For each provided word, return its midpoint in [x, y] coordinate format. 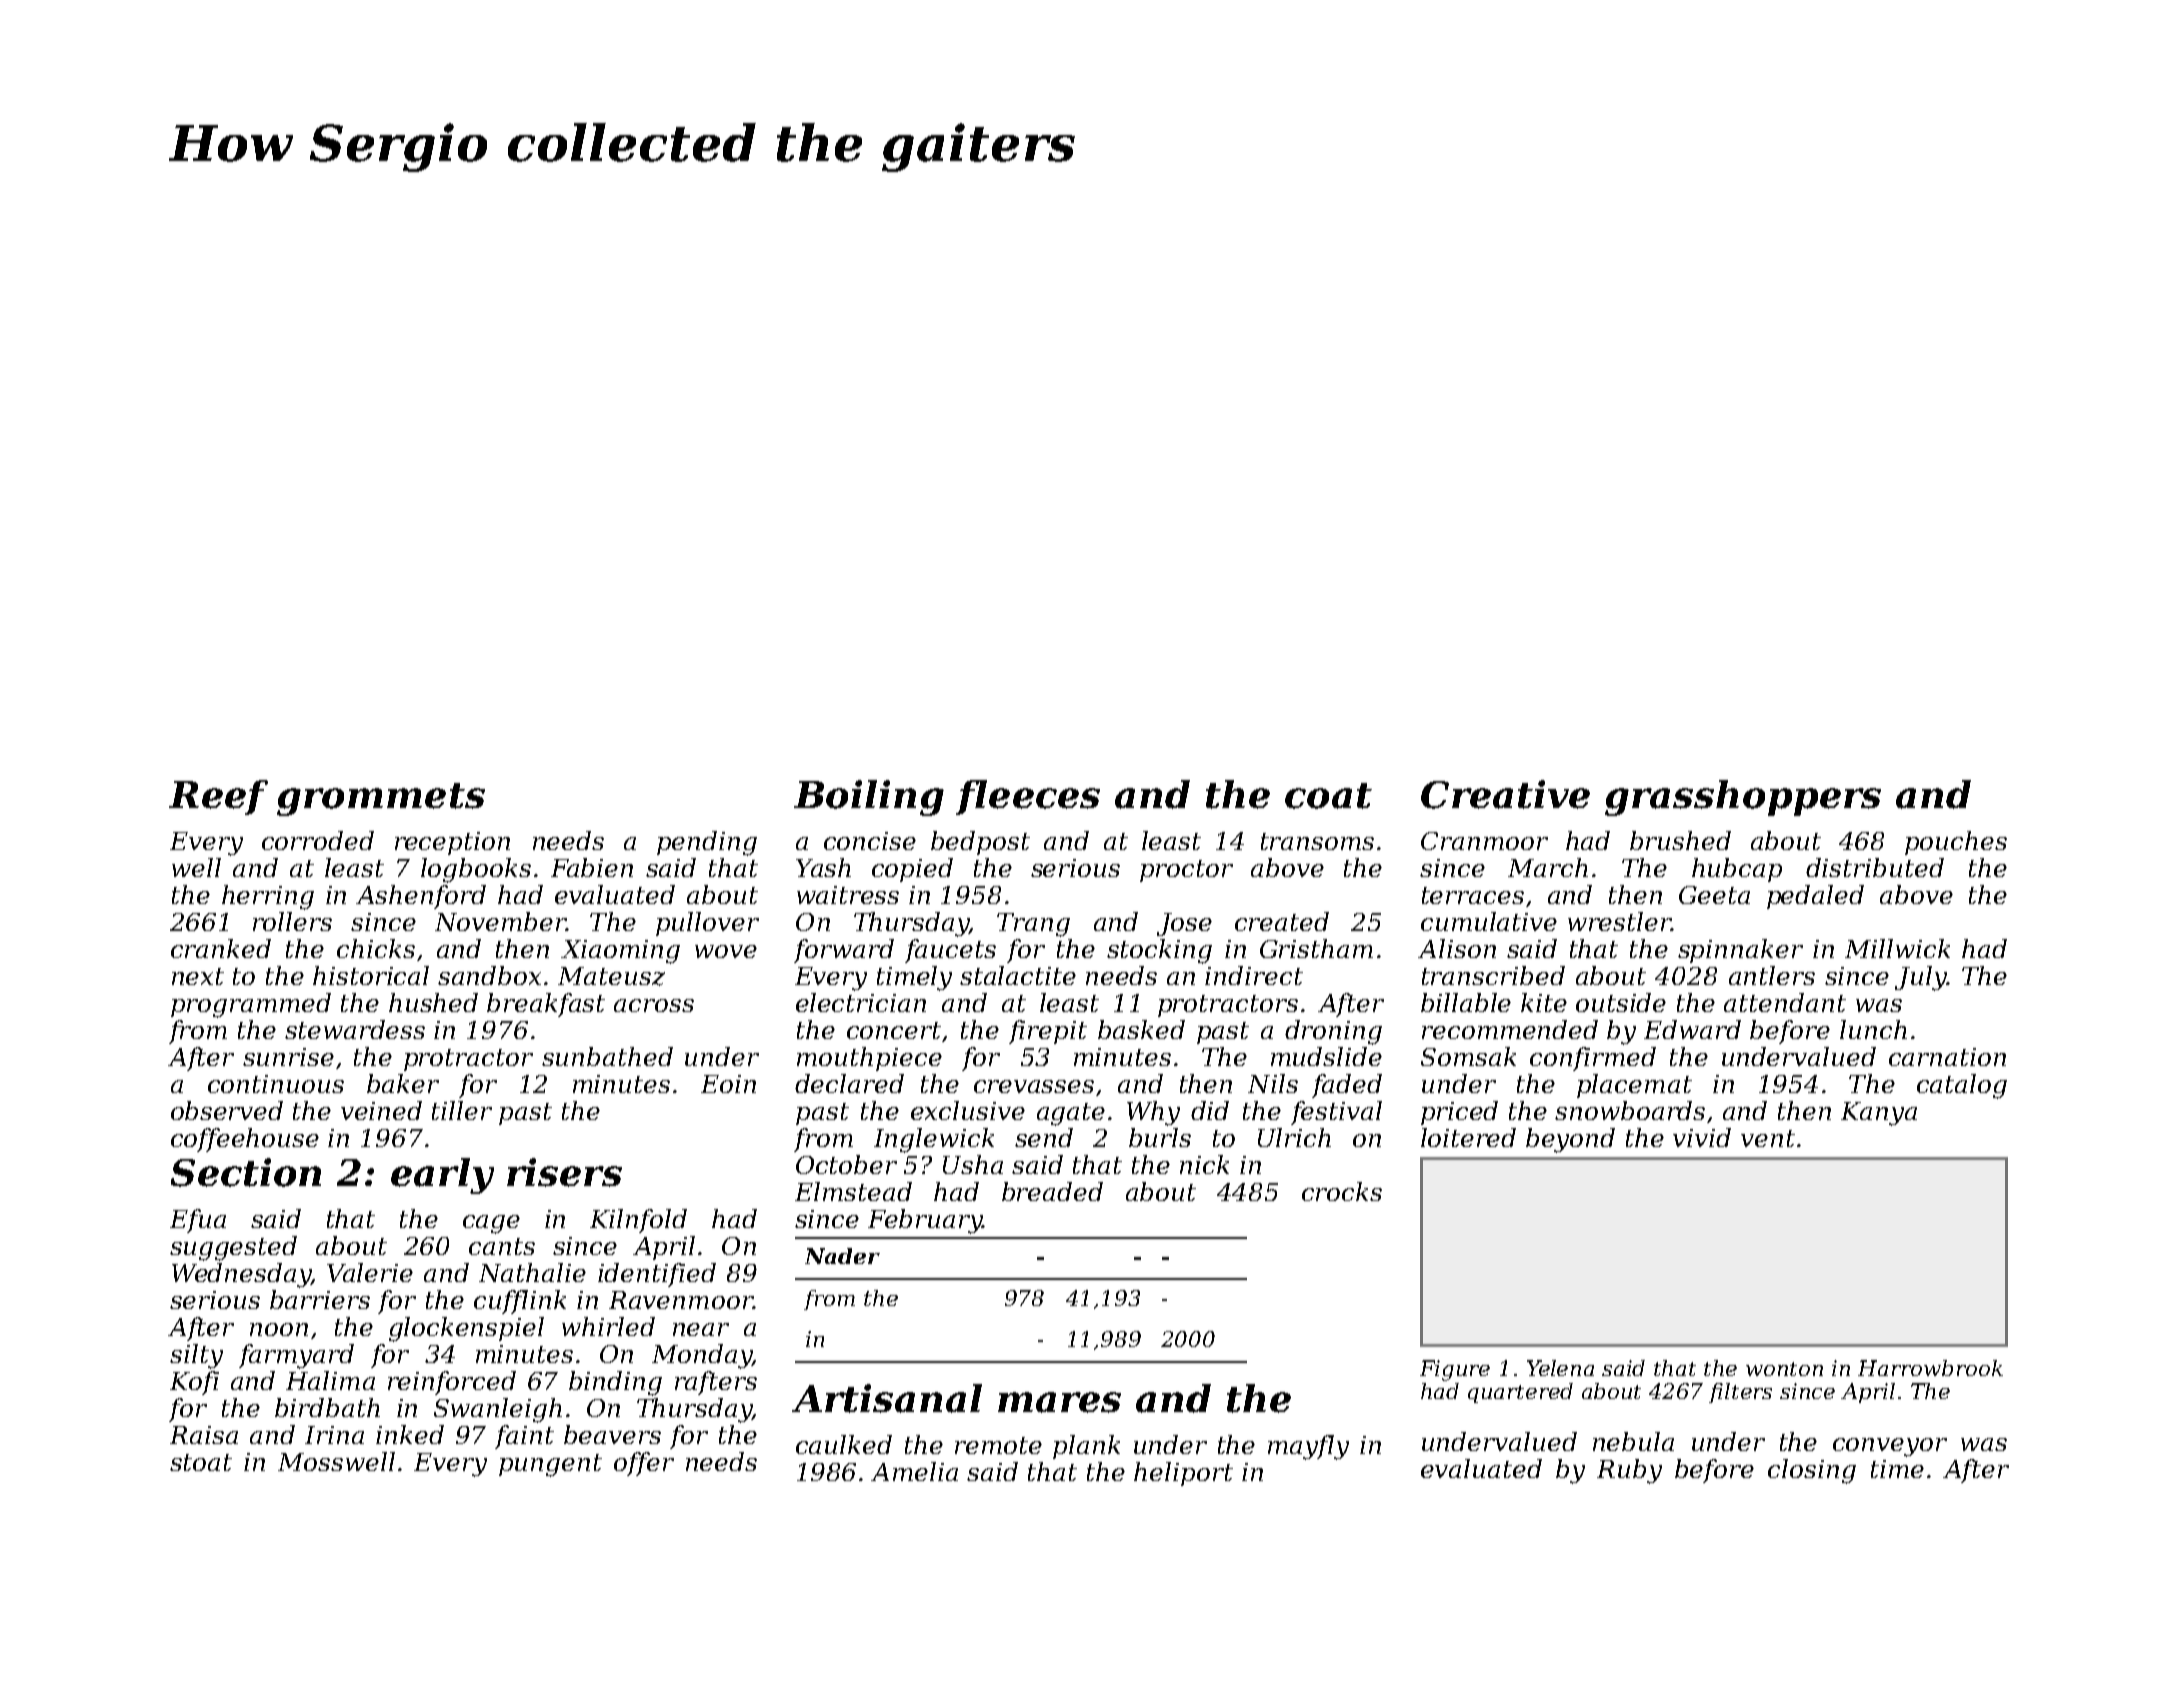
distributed [1875, 867]
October [846, 1164]
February [925, 1221]
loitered [1468, 1137]
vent [1768, 1138]
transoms [1317, 841]
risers [564, 1172]
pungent [550, 1465]
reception [452, 843]
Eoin [728, 1084]
